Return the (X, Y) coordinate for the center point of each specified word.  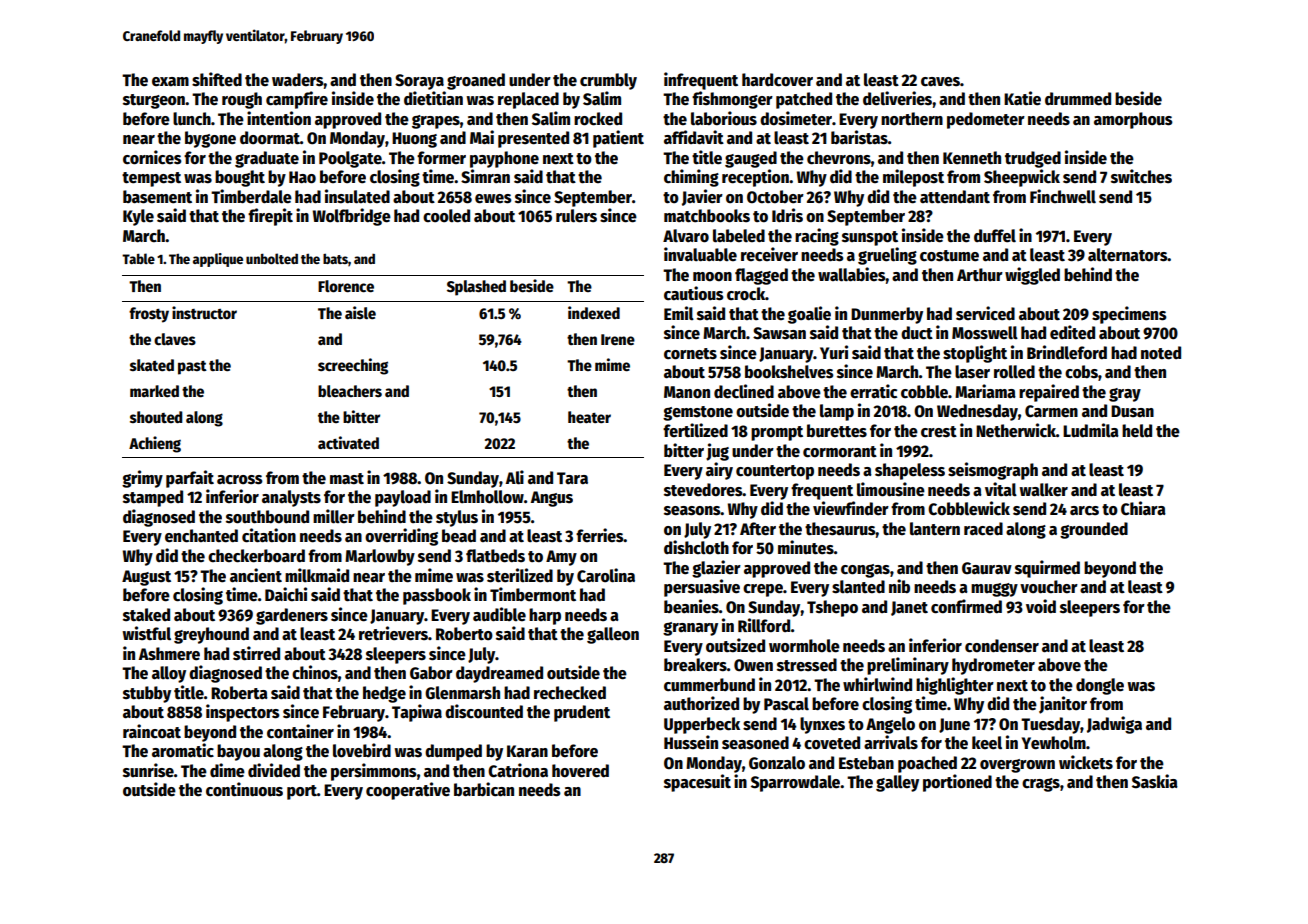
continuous (244, 789)
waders (298, 80)
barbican (484, 789)
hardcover (777, 80)
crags (1041, 785)
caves (940, 82)
